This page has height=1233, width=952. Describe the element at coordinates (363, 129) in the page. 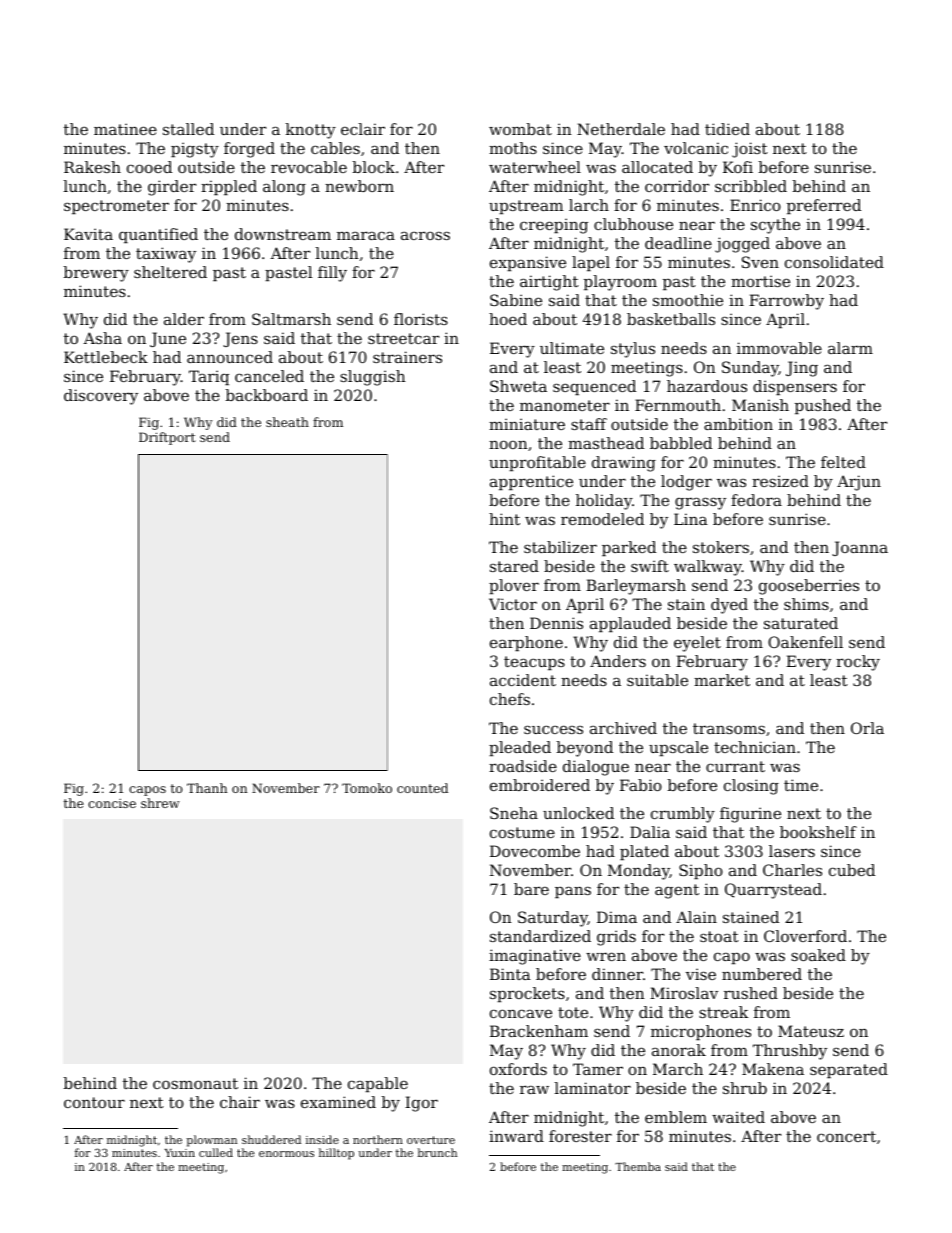

I see `eclair` at that location.
